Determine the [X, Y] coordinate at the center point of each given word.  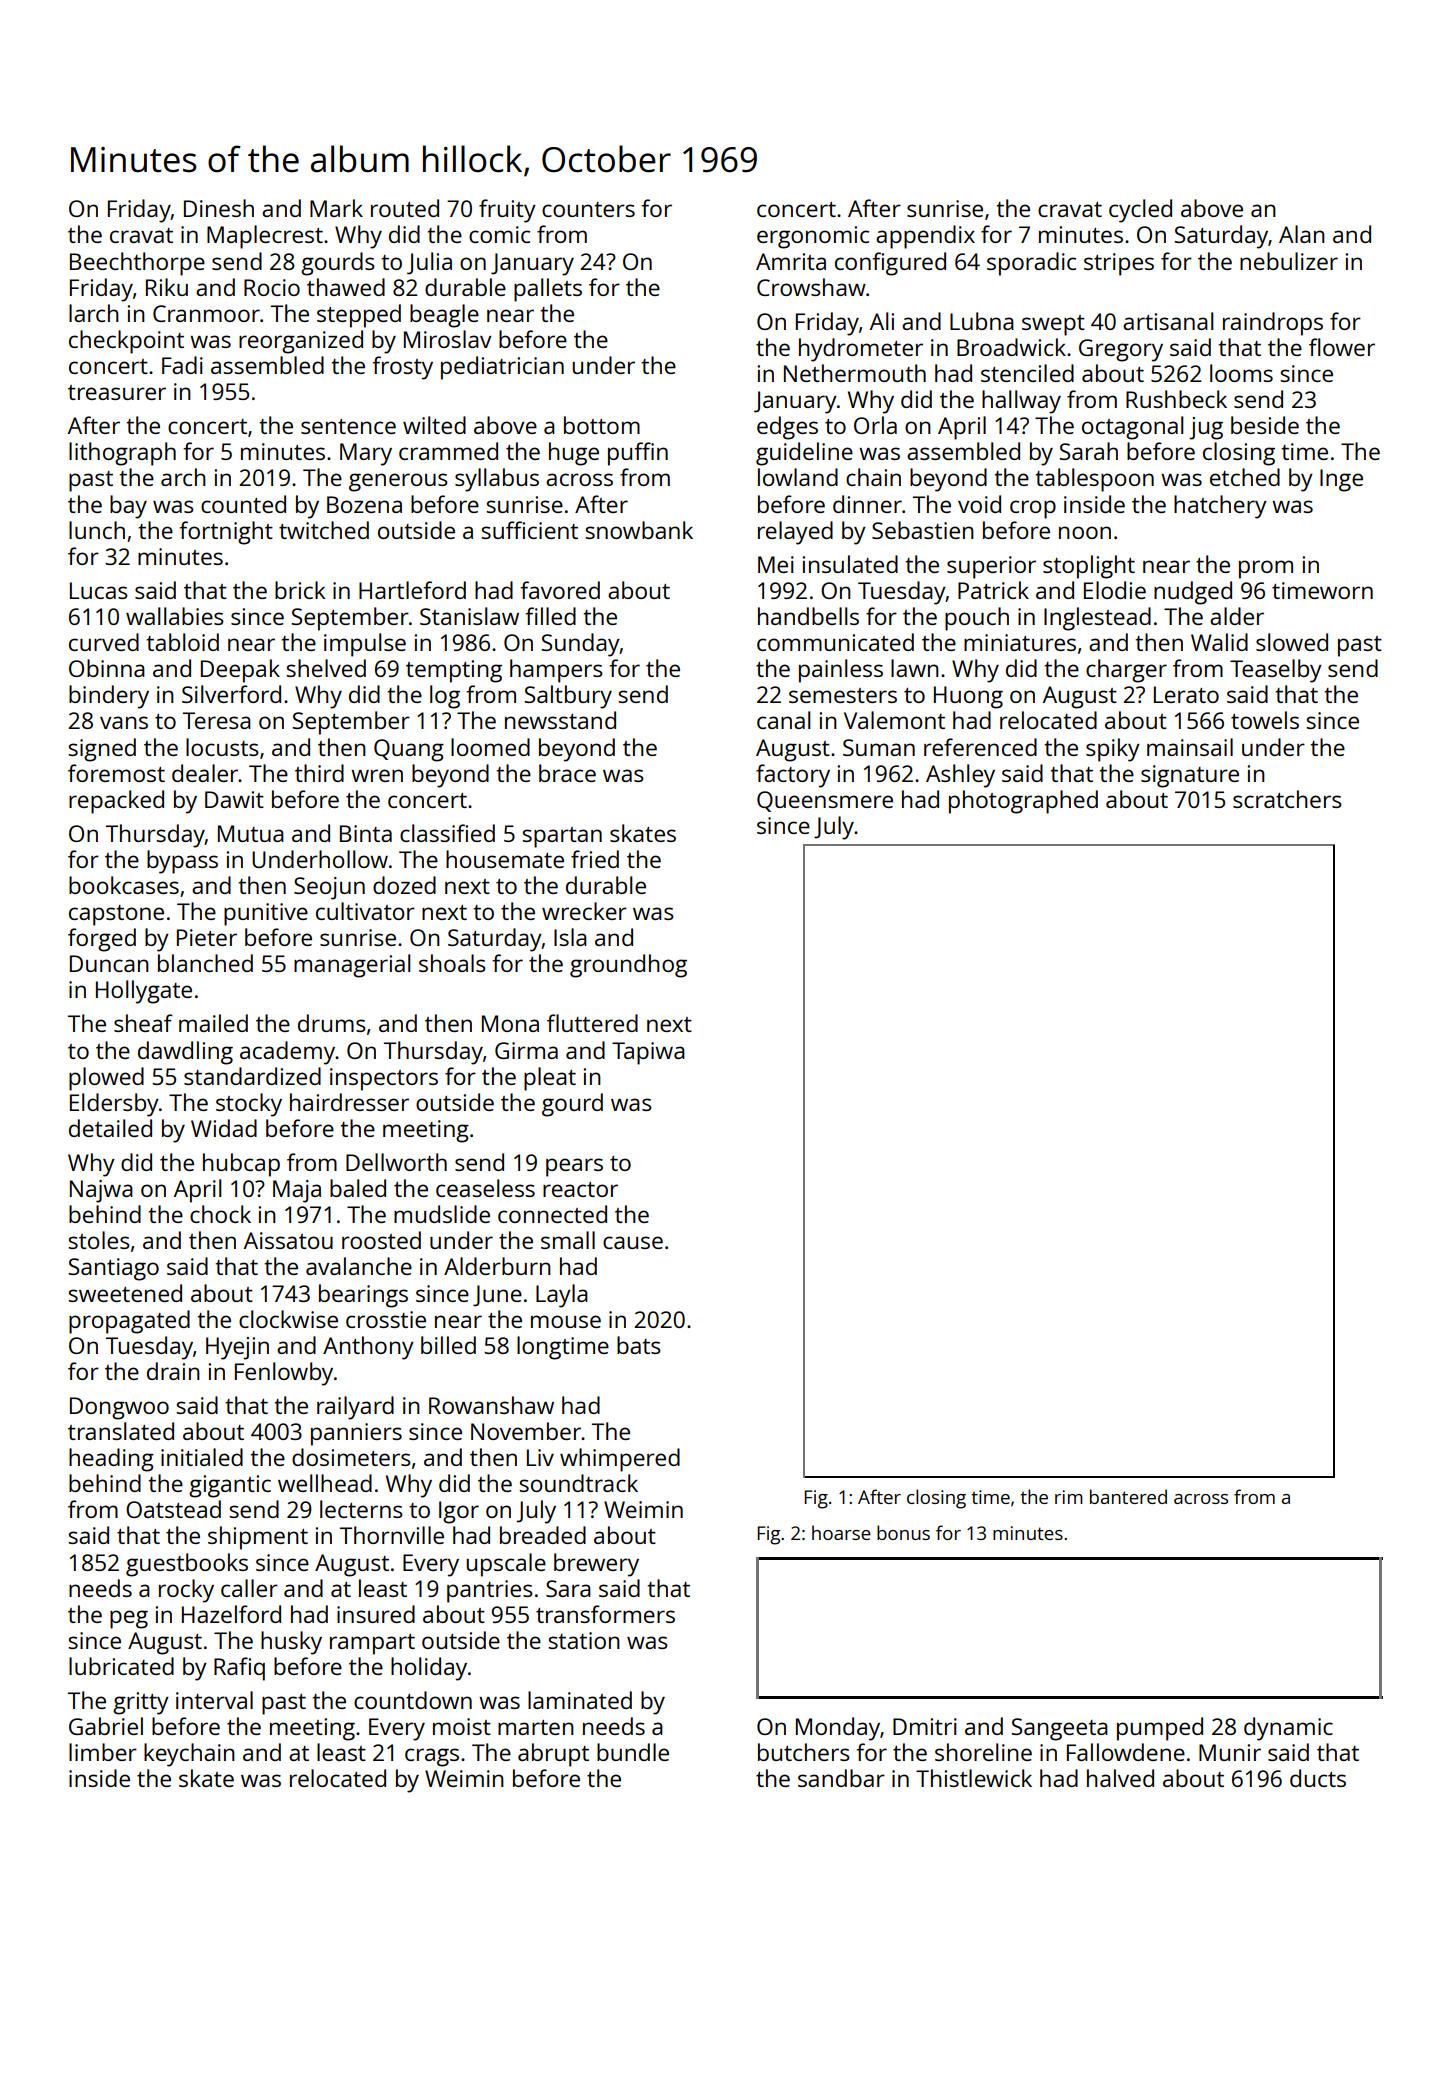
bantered [1128, 1496]
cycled [1140, 211]
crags [432, 1757]
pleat [550, 1079]
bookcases [124, 885]
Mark [336, 208]
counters [588, 209]
